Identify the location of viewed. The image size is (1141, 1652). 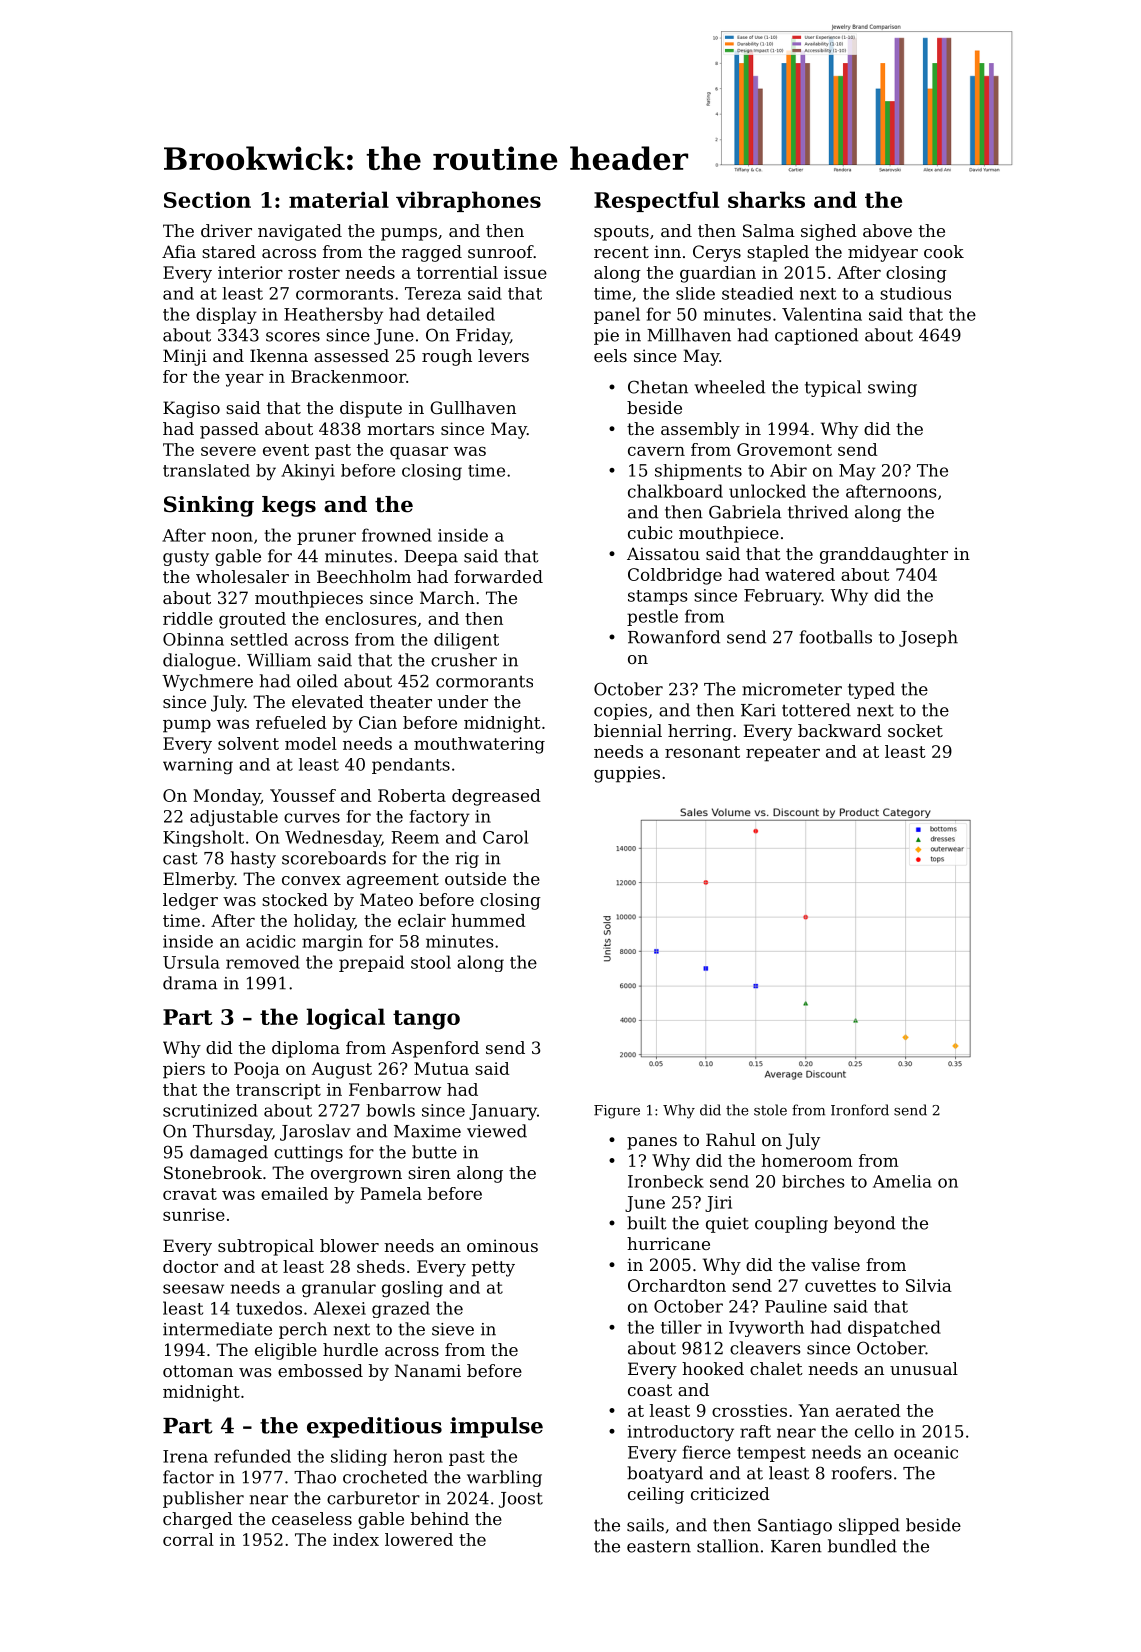
(497, 1131).
